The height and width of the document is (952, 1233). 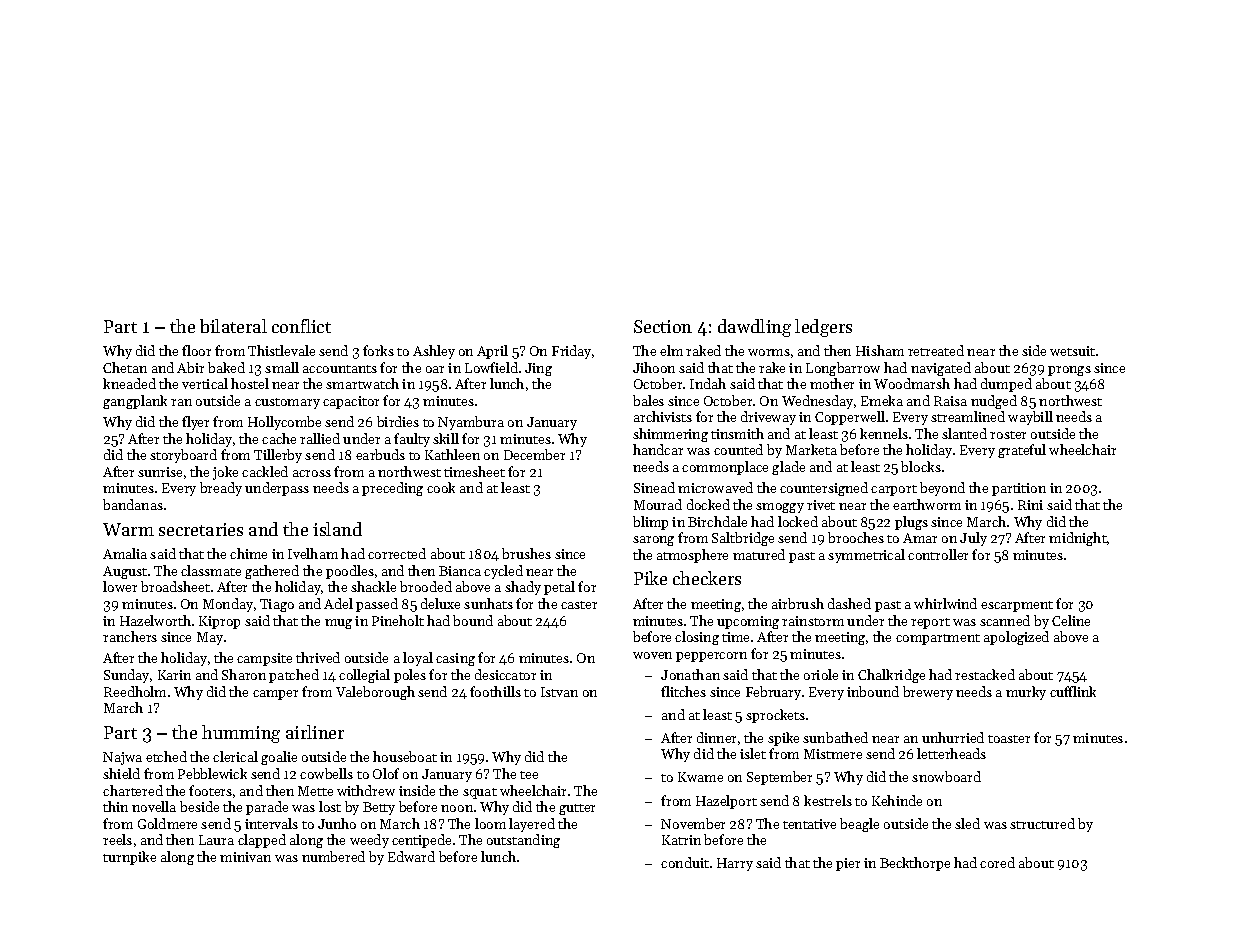 What do you see at coordinates (201, 529) in the document?
I see `secretaries` at bounding box center [201, 529].
